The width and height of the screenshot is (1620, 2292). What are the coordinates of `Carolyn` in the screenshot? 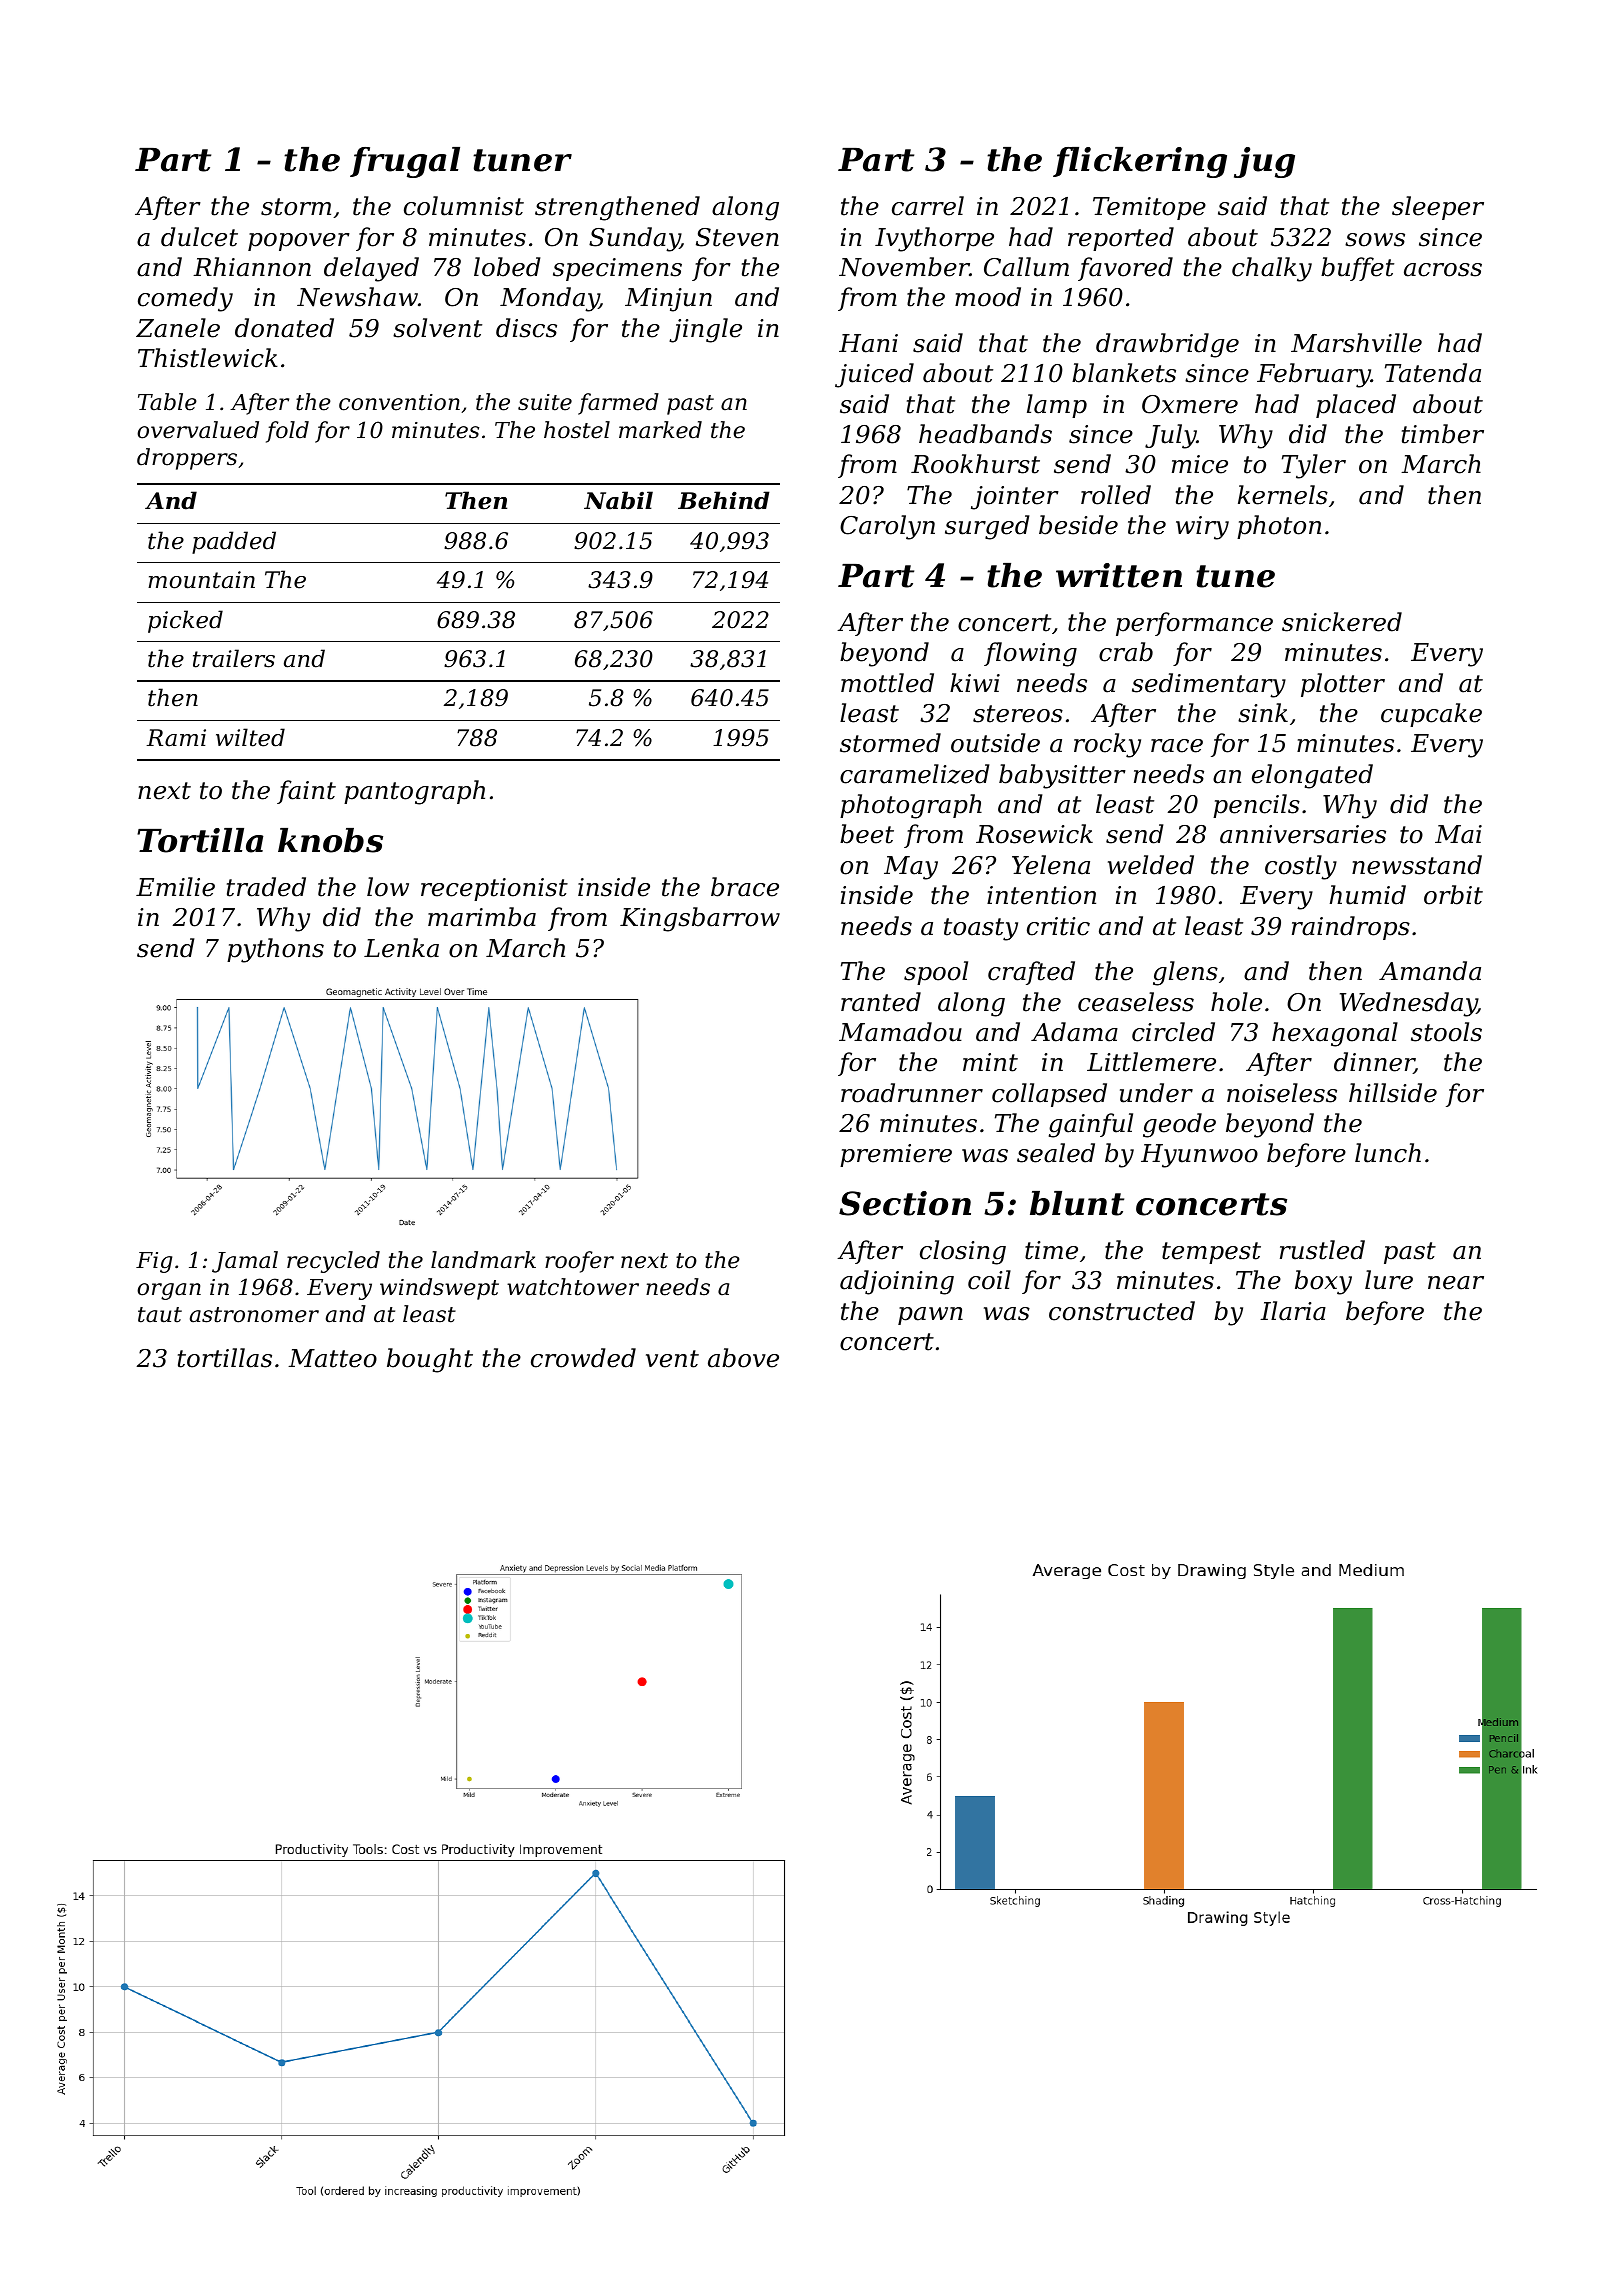 It's located at (887, 527).
